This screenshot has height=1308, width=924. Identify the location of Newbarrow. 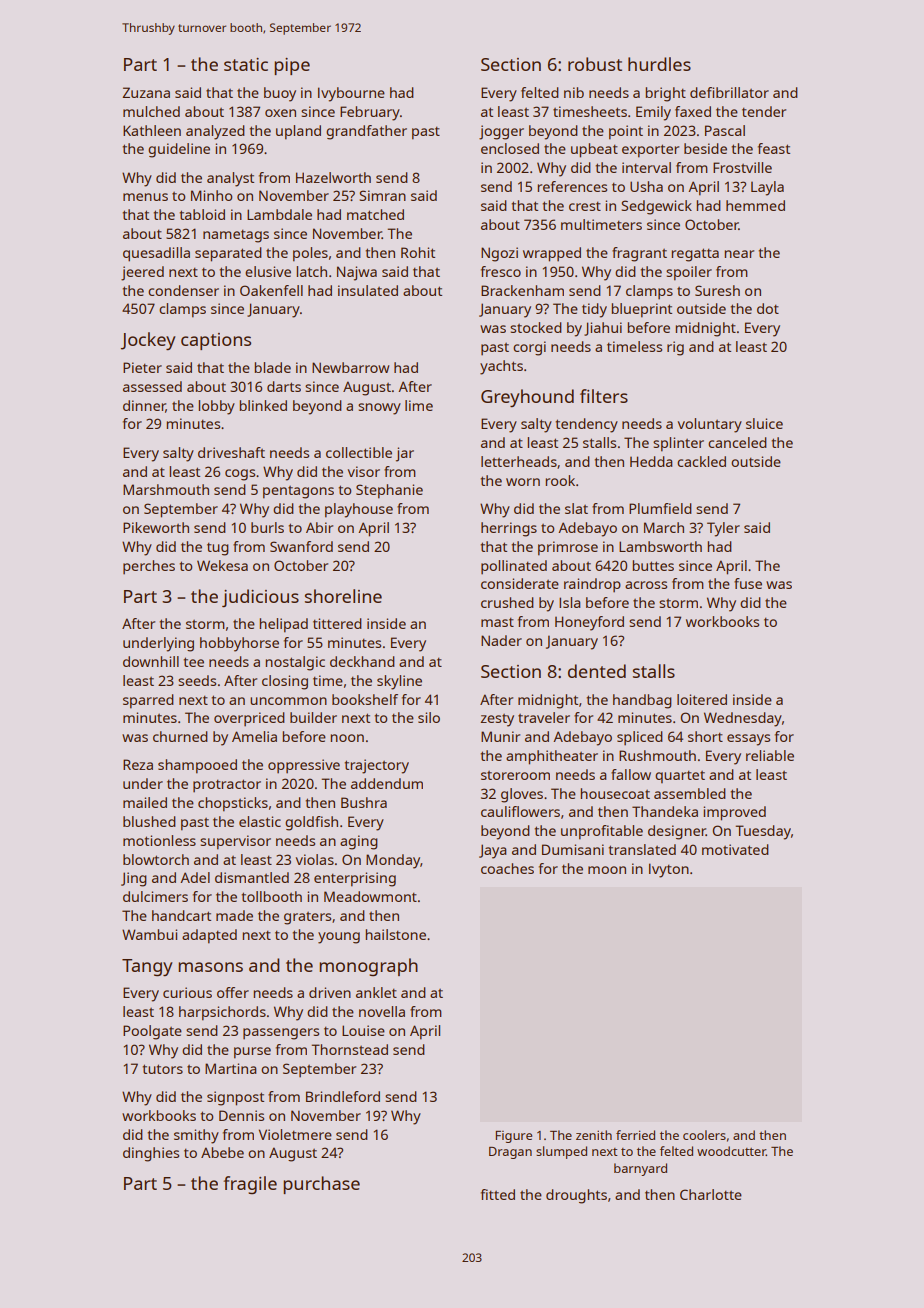
(350, 367).
